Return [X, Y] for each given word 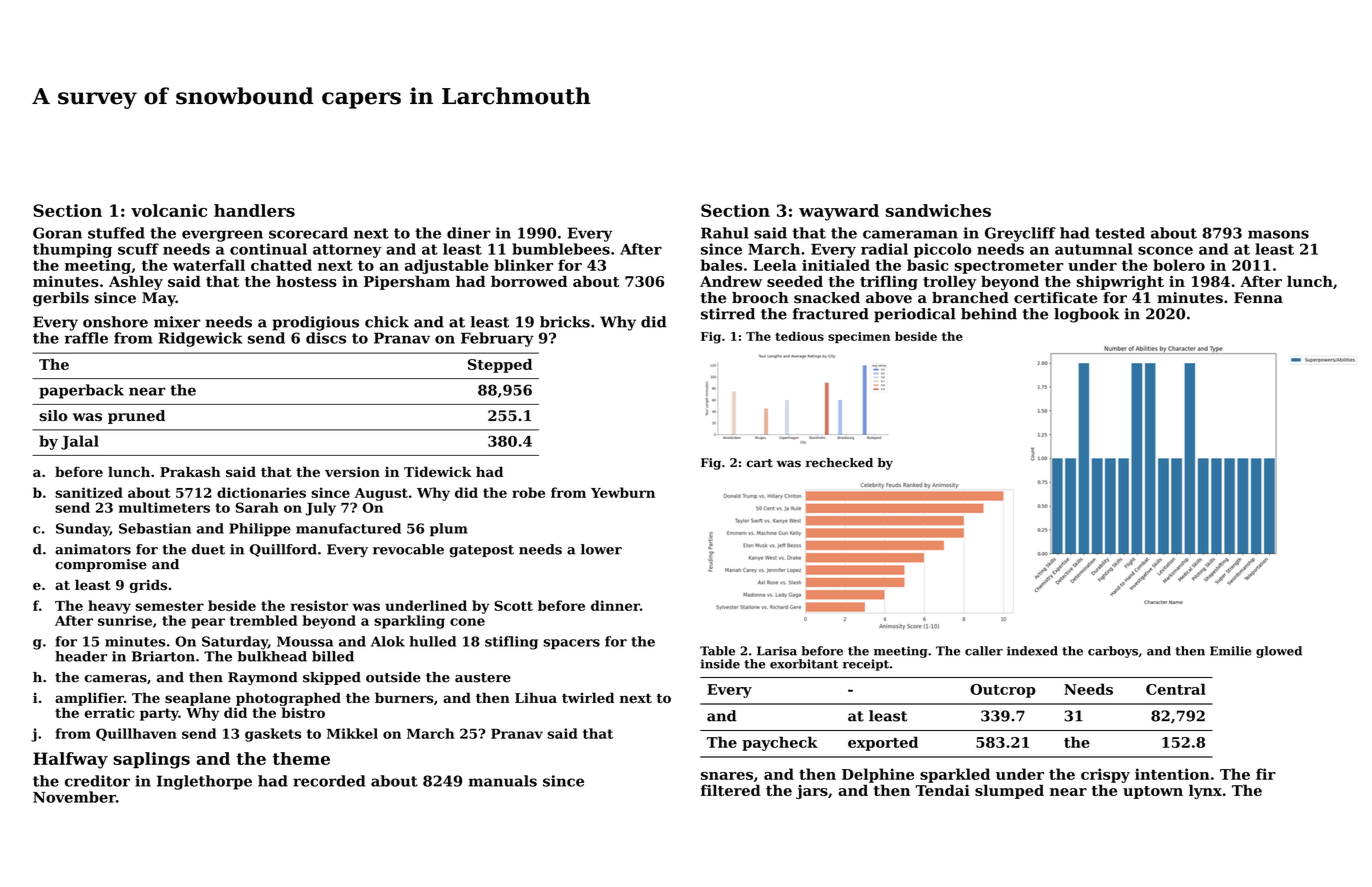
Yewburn [623, 492]
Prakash [190, 471]
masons [1278, 234]
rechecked [839, 463]
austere [483, 678]
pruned [136, 417]
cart [759, 463]
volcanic [169, 210]
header [81, 656]
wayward [839, 212]
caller [984, 651]
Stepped [500, 366]
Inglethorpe [204, 782]
